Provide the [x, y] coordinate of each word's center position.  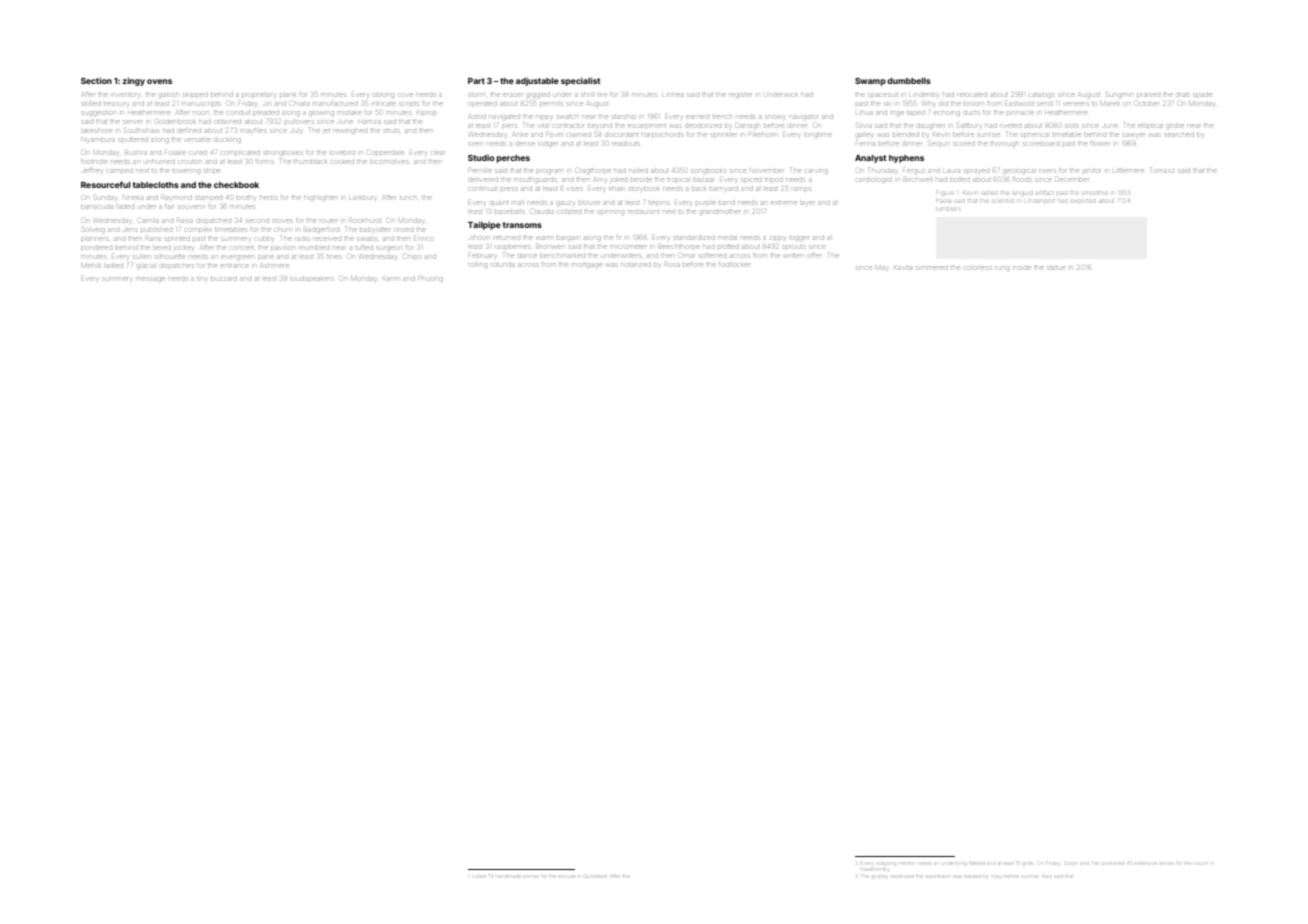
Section [96, 80]
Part [476, 81]
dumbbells [909, 81]
